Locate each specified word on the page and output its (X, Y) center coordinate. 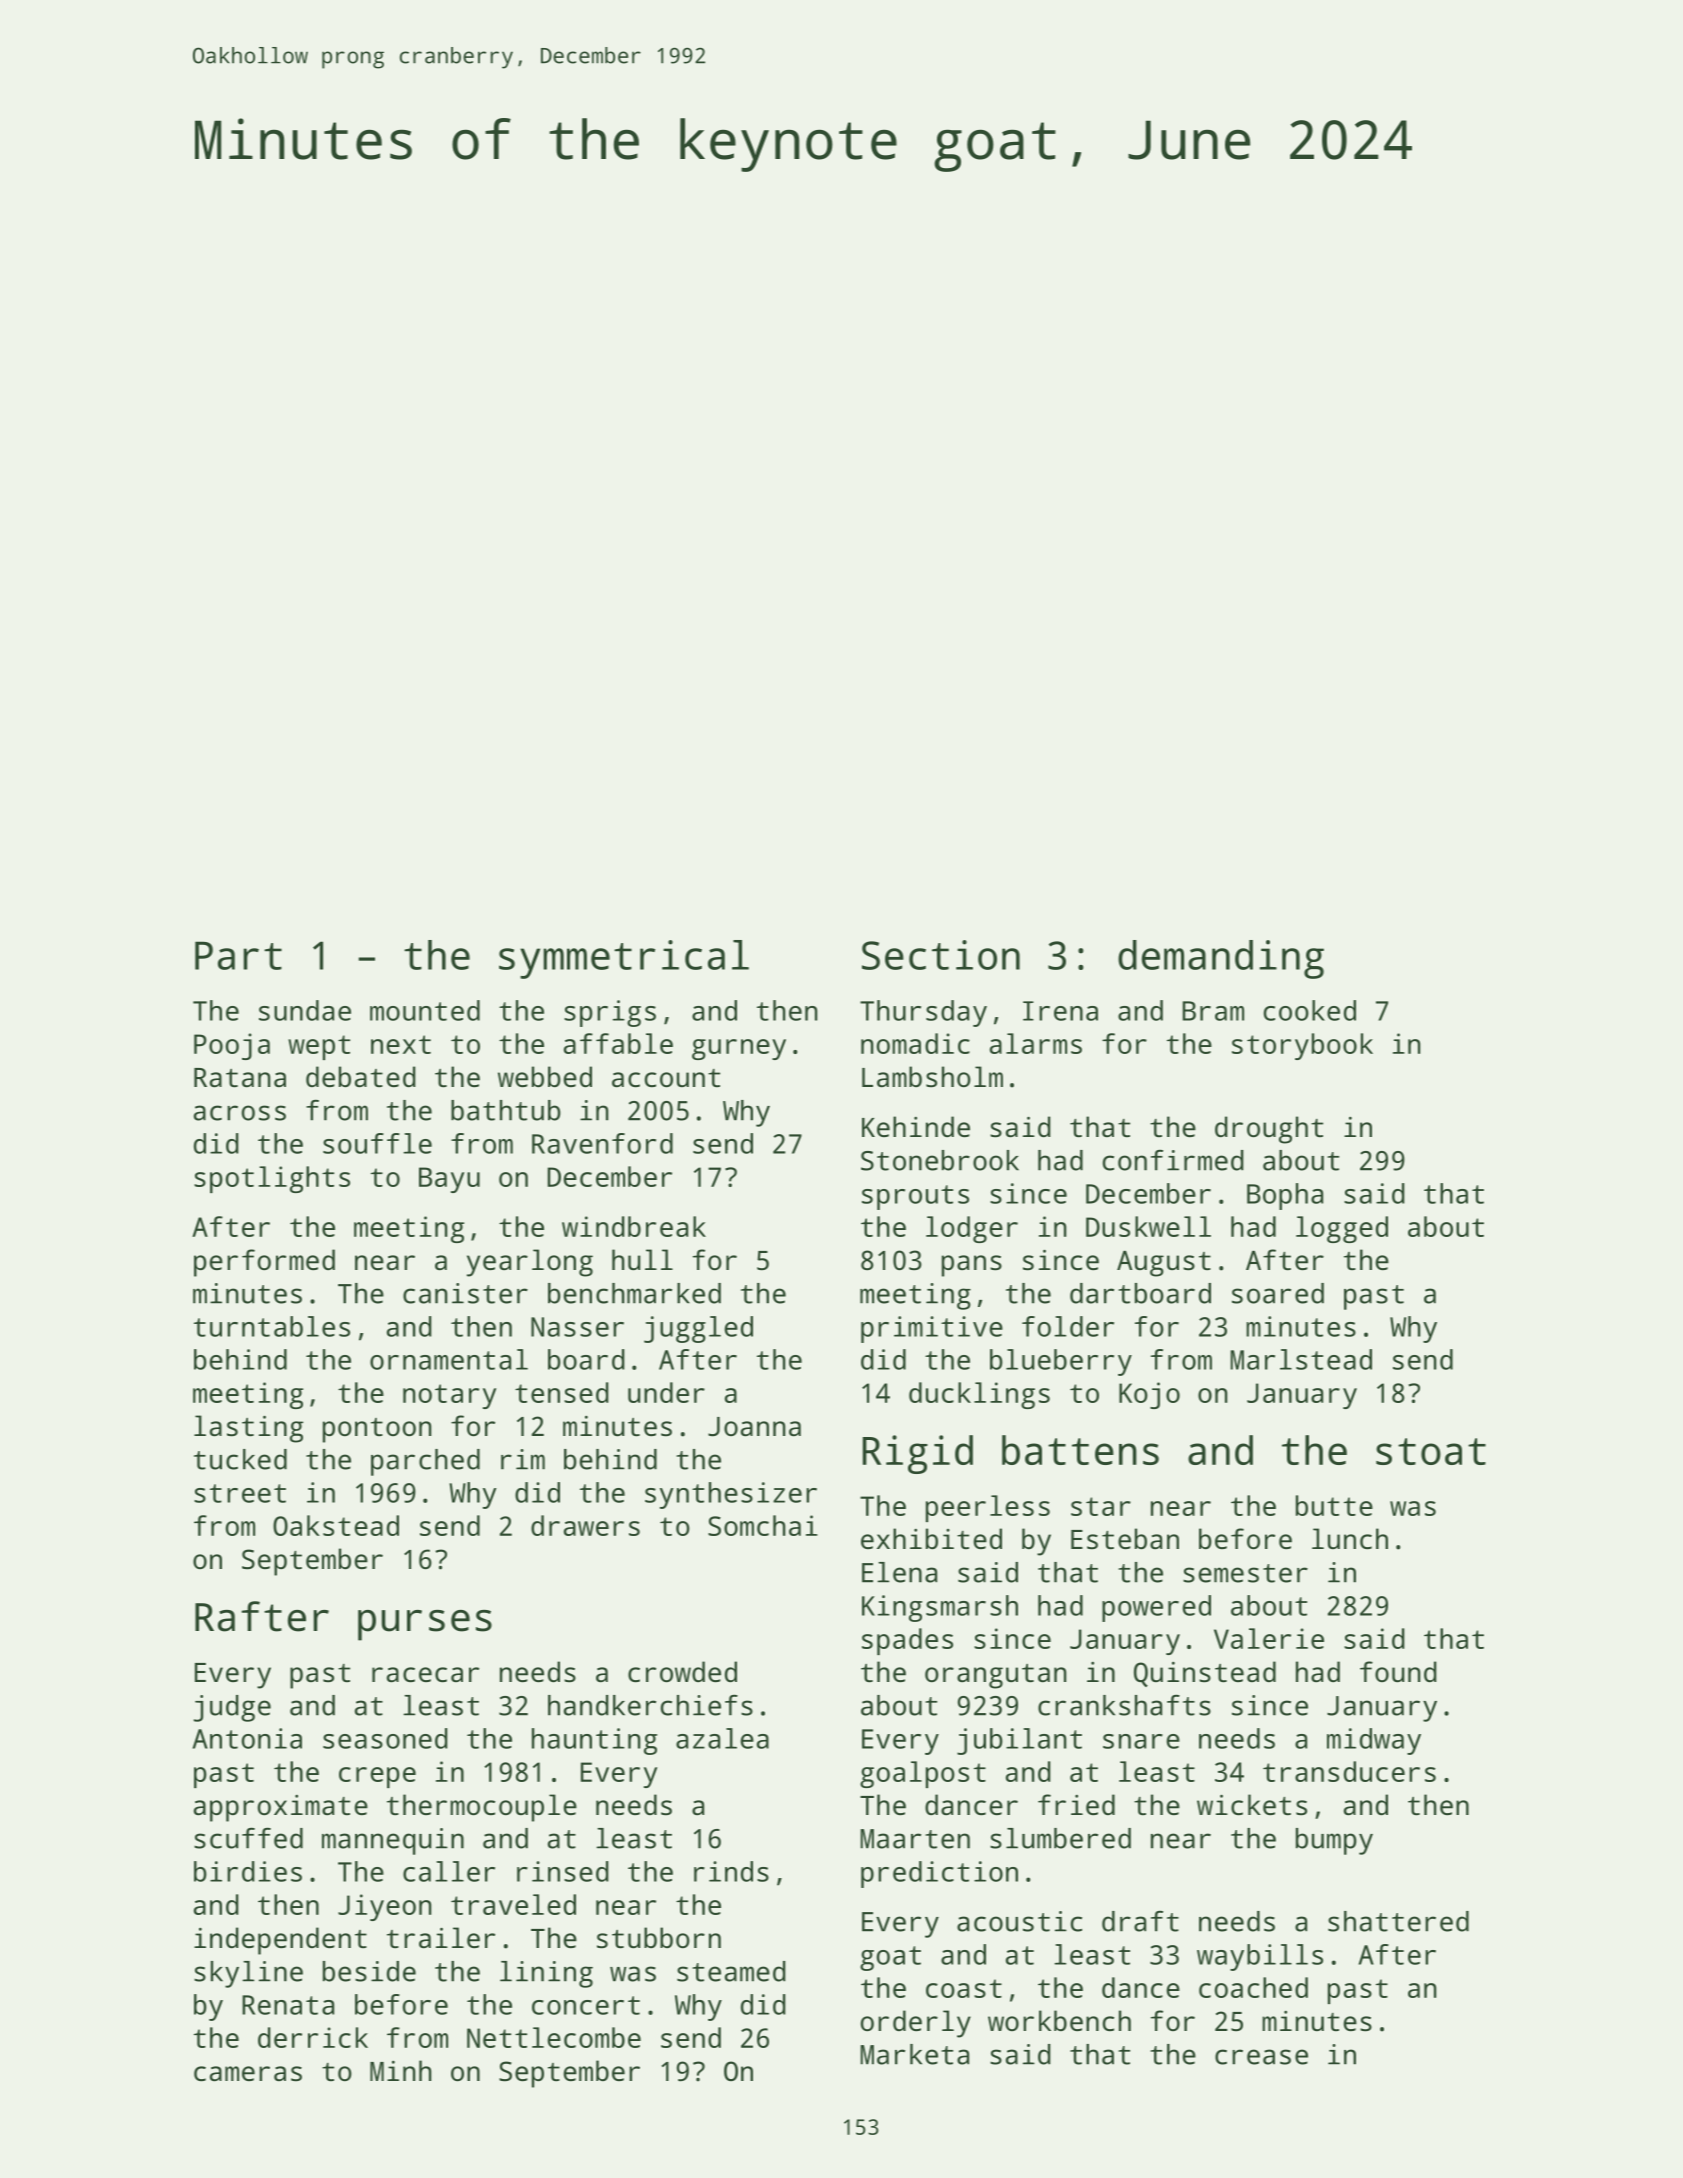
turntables (272, 1326)
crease (1261, 2057)
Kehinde (916, 1126)
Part (238, 955)
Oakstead (336, 1525)
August (1164, 1264)
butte (1334, 1505)
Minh (401, 2070)
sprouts (915, 1197)
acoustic (1019, 1921)
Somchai (763, 1525)
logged (1342, 1229)
